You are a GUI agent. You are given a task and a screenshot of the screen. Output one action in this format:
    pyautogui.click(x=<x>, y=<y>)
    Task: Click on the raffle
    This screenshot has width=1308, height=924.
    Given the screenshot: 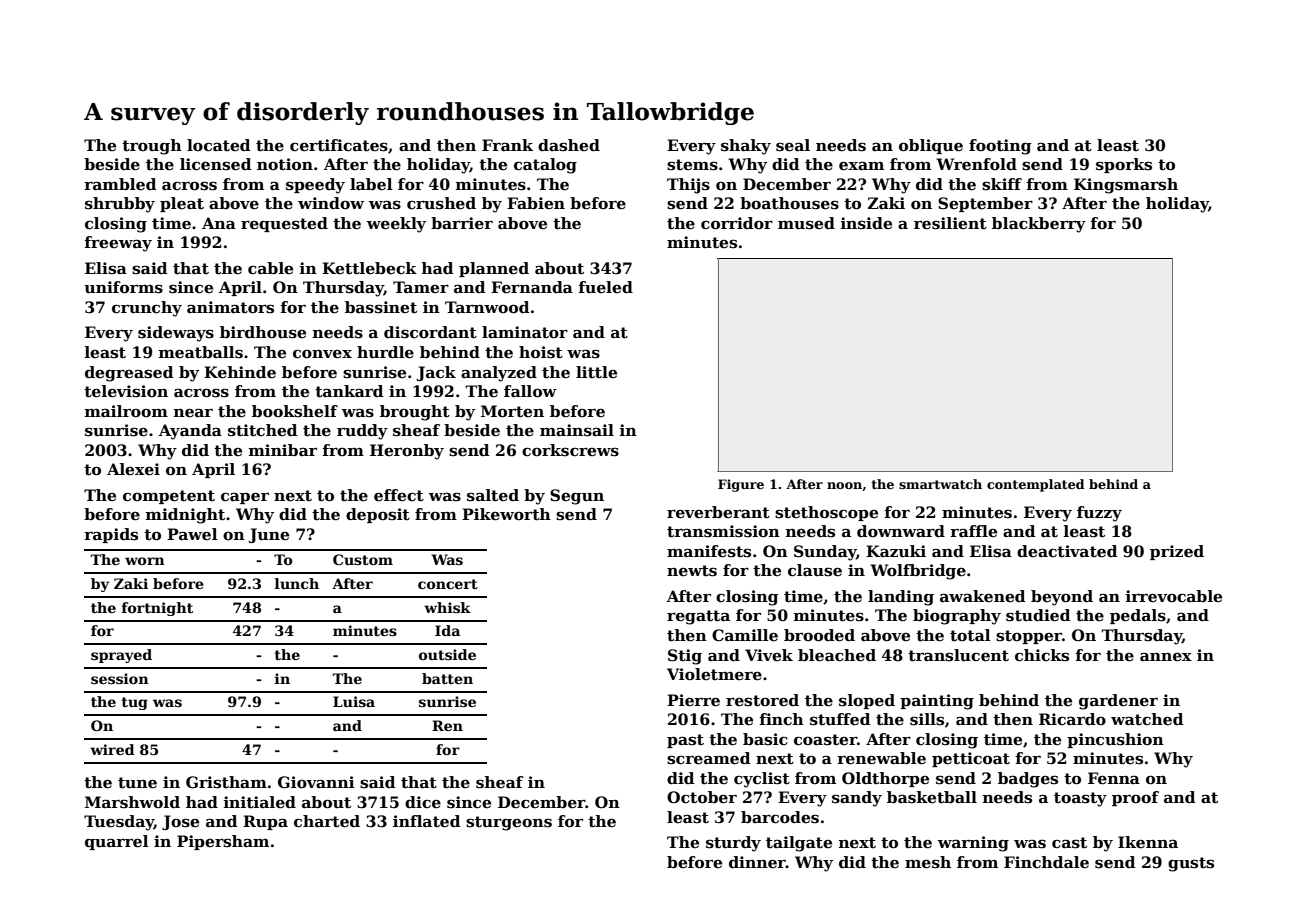 What is the action you would take?
    pyautogui.click(x=973, y=531)
